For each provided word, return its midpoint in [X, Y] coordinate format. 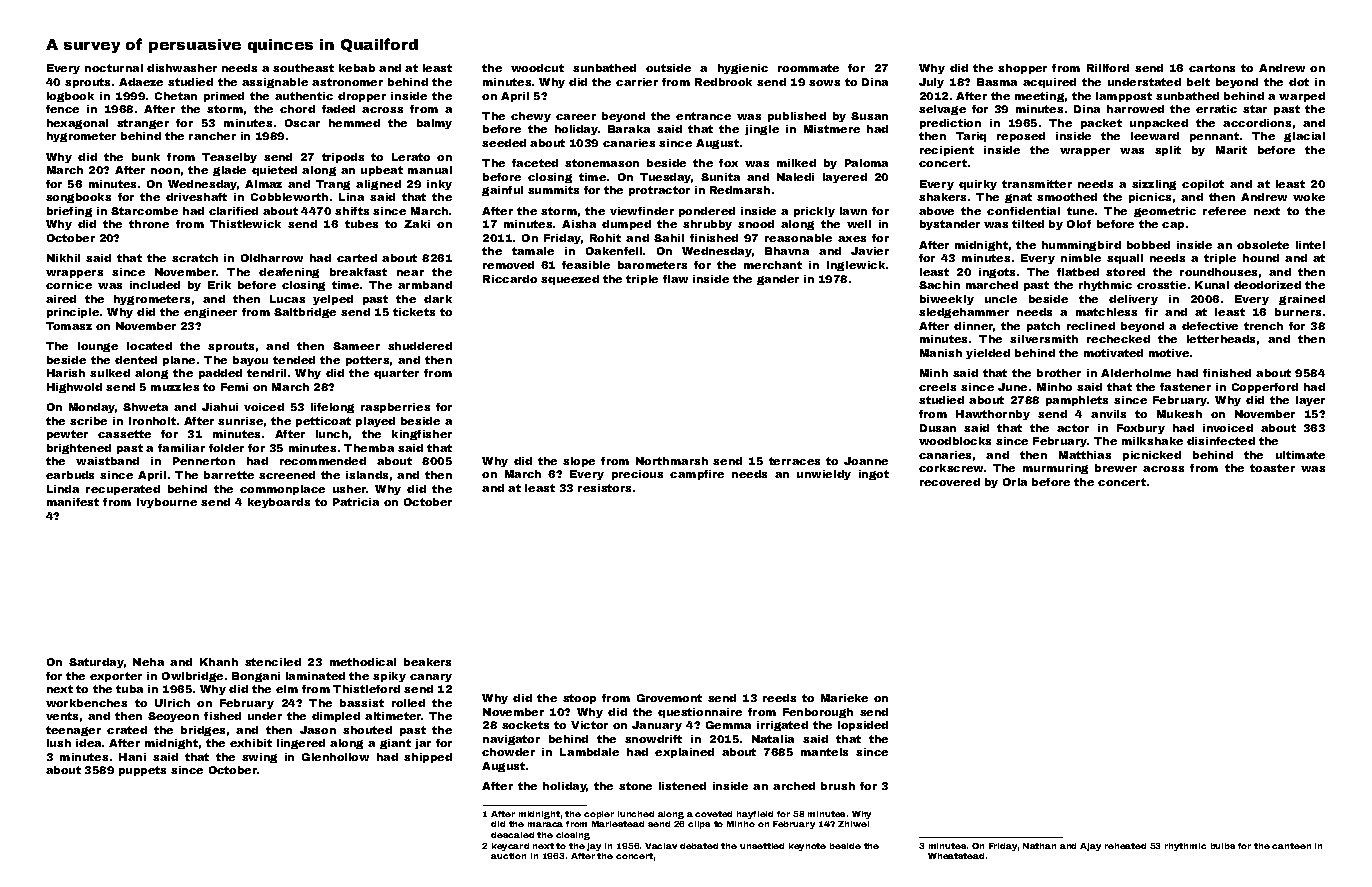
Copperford [1265, 388]
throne [149, 224]
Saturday [96, 663]
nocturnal [114, 68]
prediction [950, 124]
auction [508, 856]
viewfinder [642, 211]
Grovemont [669, 698]
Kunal [1212, 285]
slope [579, 462]
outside [668, 68]
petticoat [323, 422]
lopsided [863, 726]
